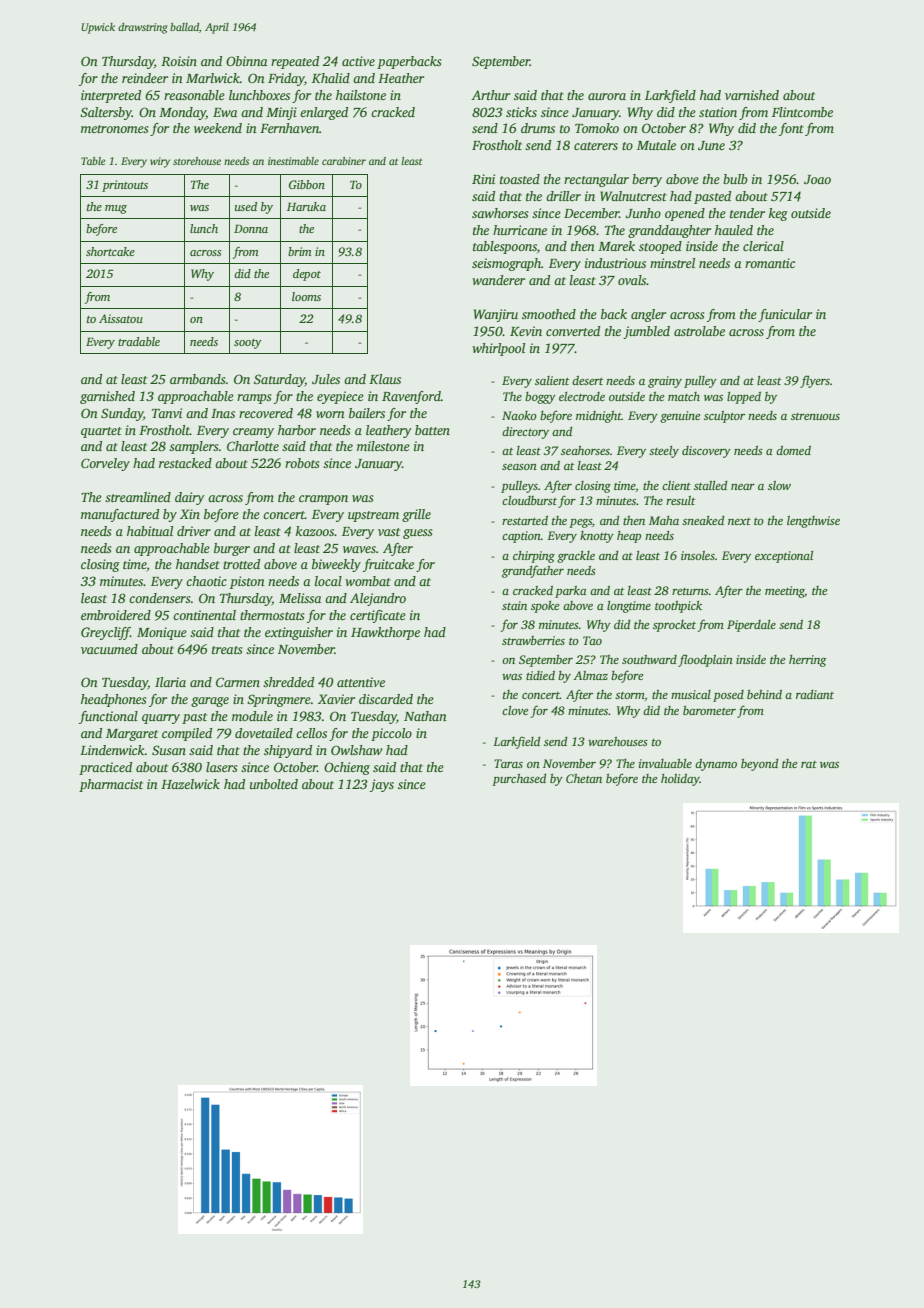 The width and height of the screenshot is (924, 1308). What do you see at coordinates (752, 95) in the screenshot?
I see `varnished` at bounding box center [752, 95].
